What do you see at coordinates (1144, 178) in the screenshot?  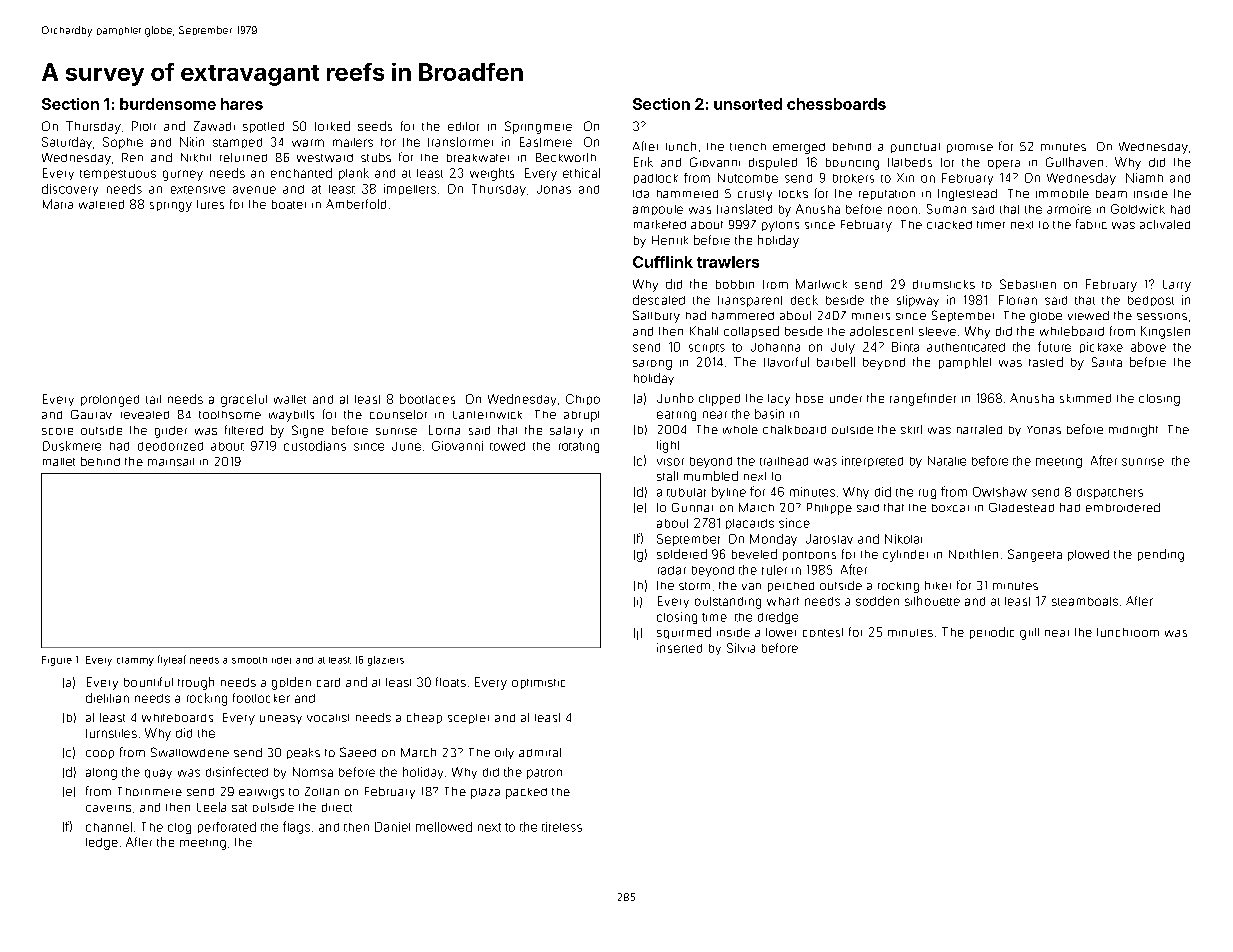 I see `Niamh` at bounding box center [1144, 178].
